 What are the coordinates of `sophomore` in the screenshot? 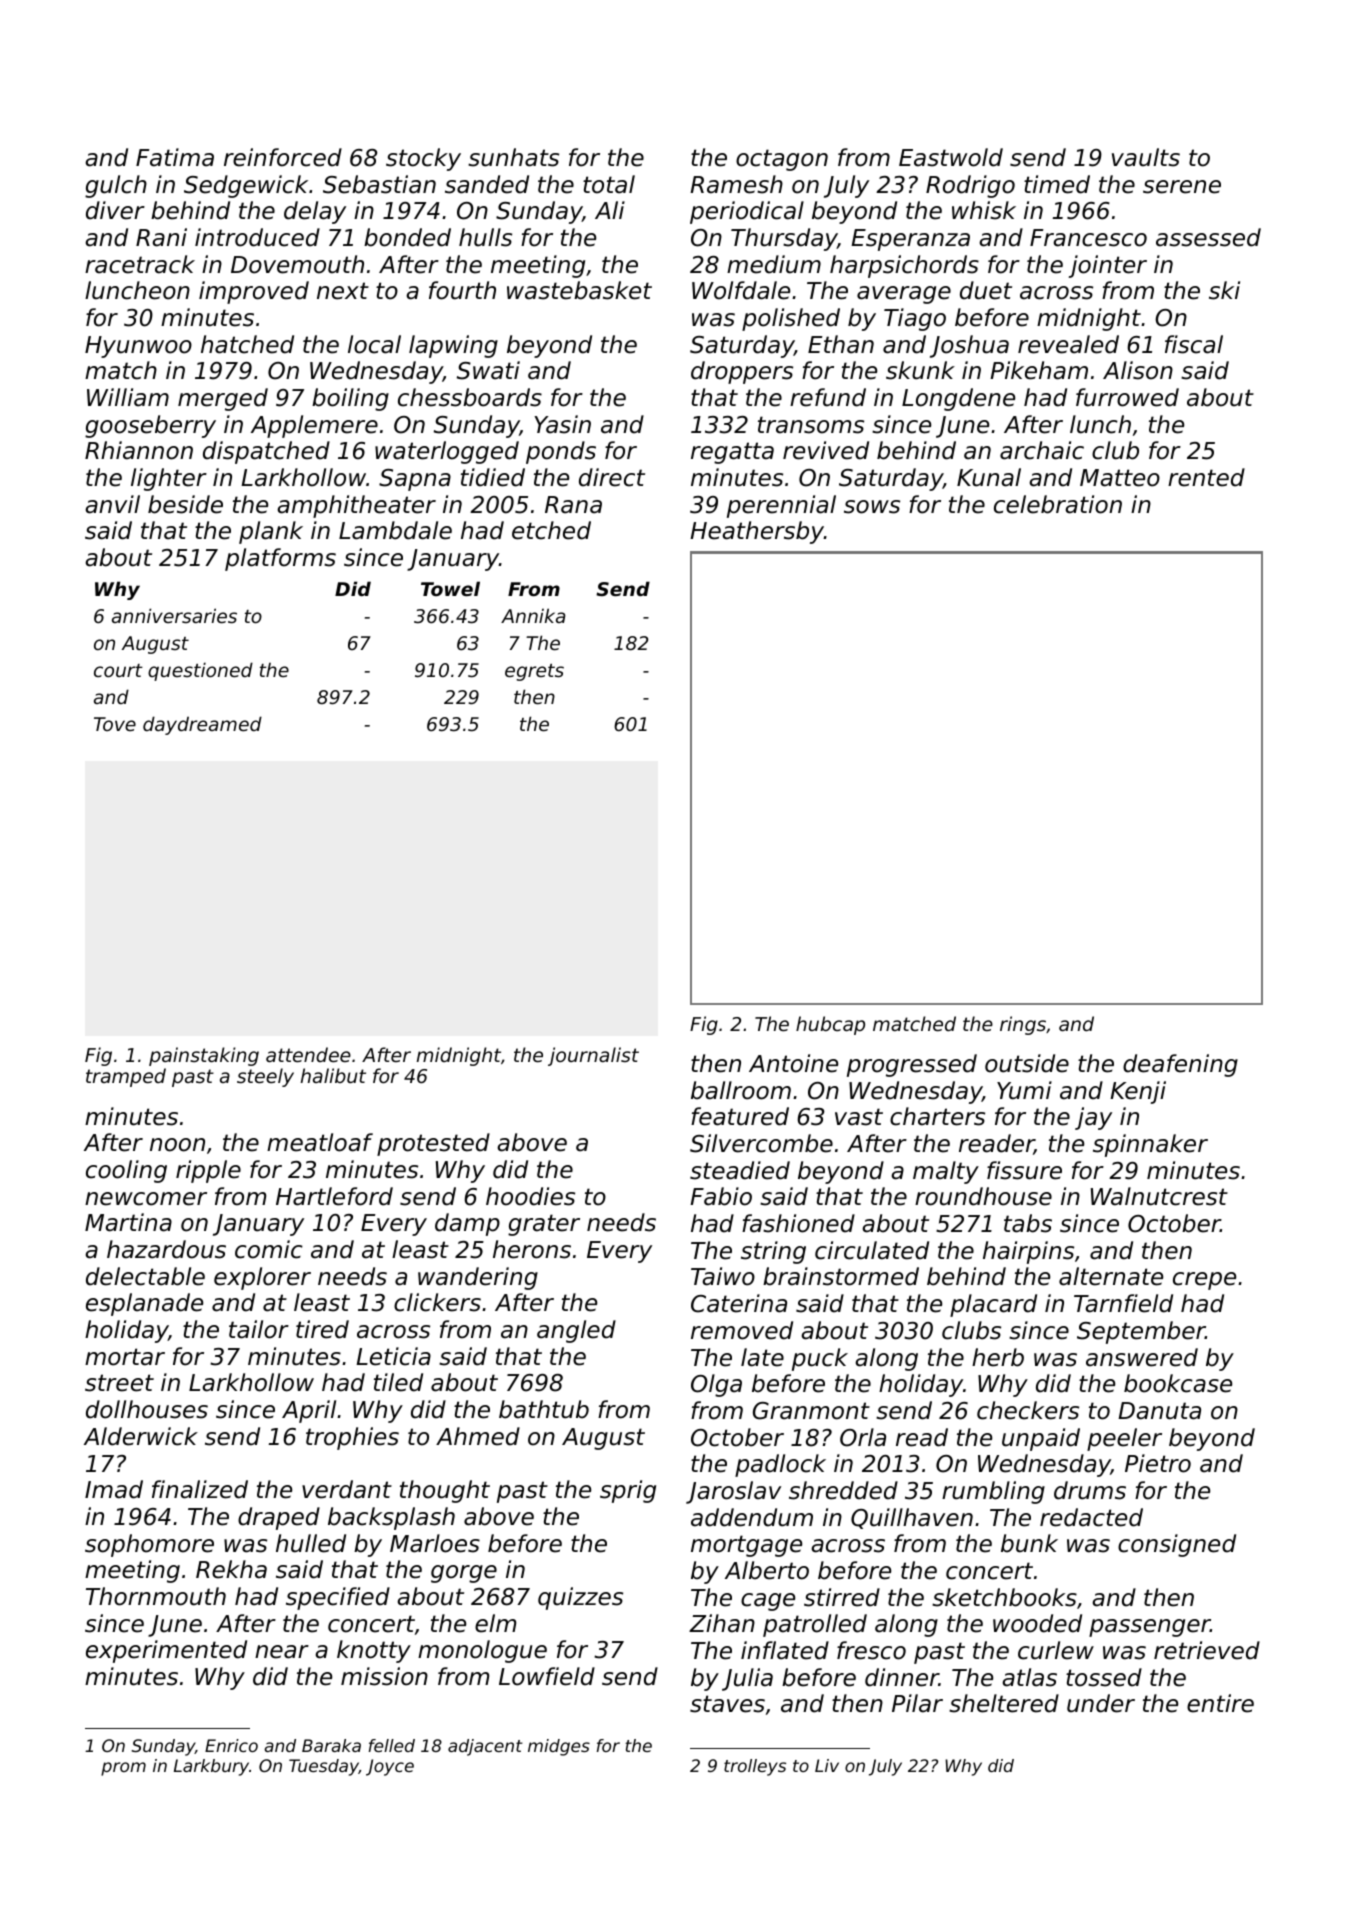 It's located at (149, 1545).
